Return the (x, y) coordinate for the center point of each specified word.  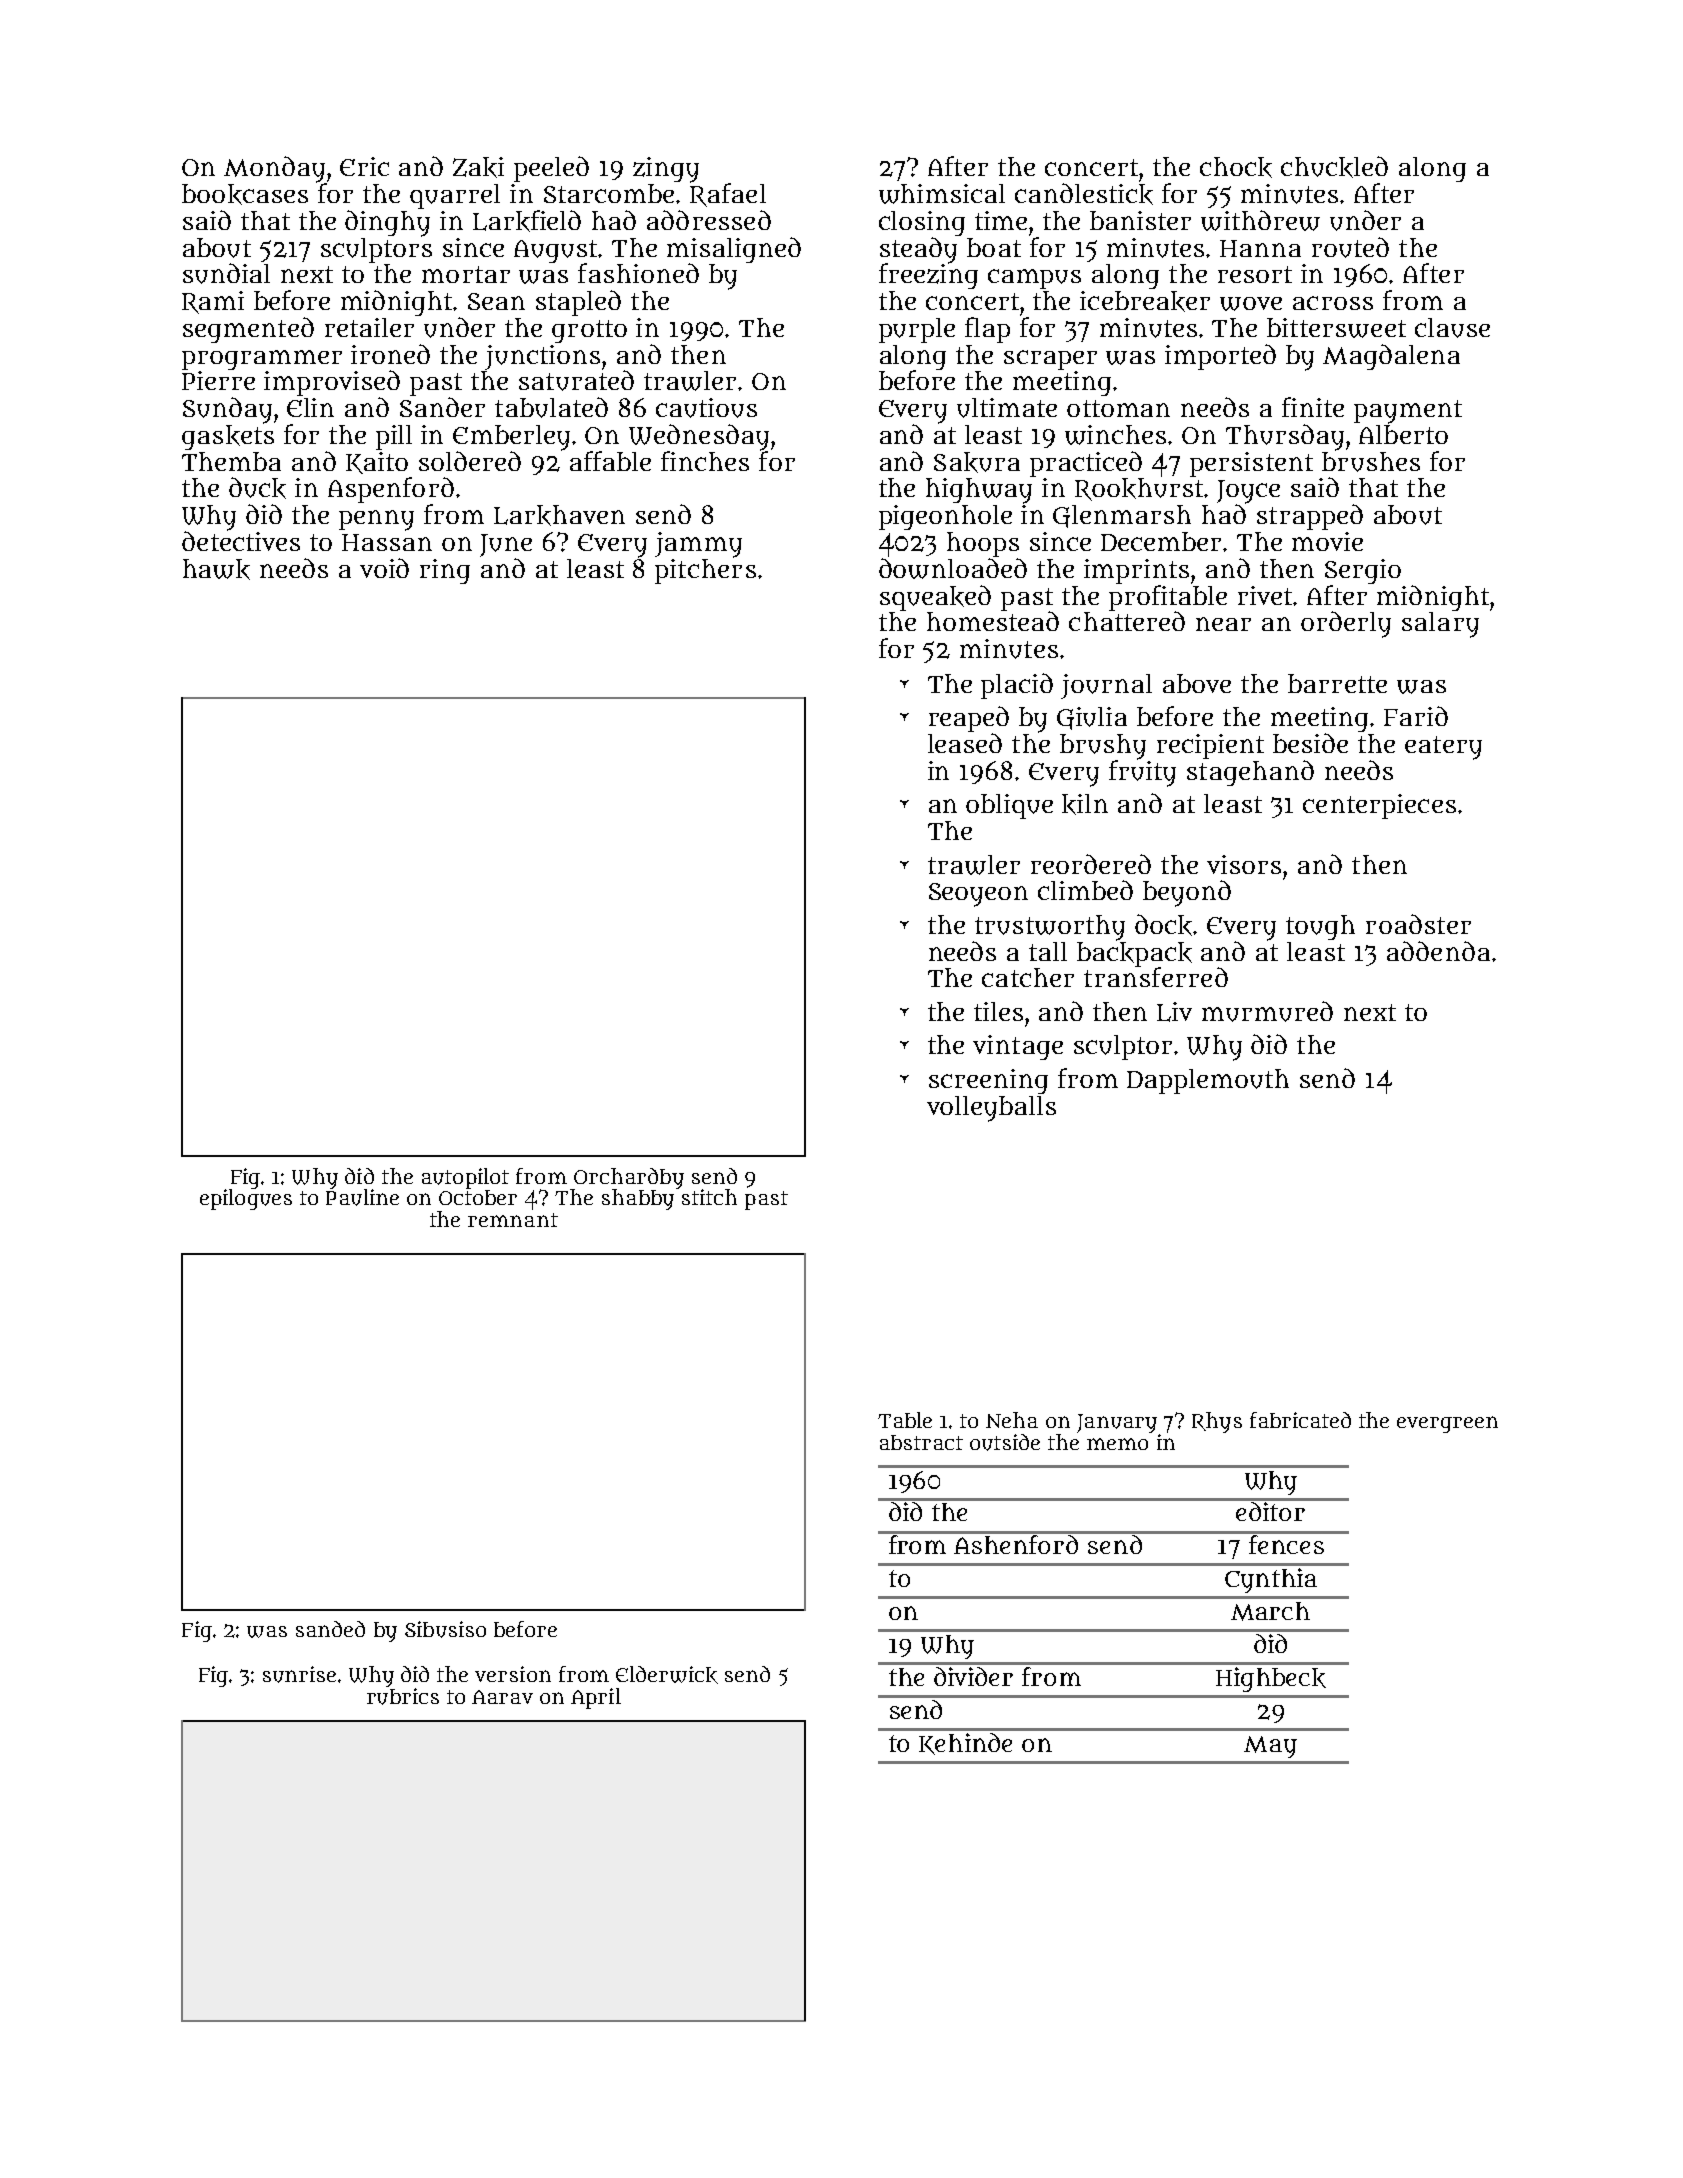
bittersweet (1336, 328)
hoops (983, 544)
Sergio (1363, 571)
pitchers (705, 571)
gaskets (228, 437)
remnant (513, 1220)
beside (1310, 743)
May (1270, 1747)
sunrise (299, 1674)
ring (445, 571)
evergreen (1447, 1424)
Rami (213, 302)
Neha (1012, 1420)
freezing (928, 276)
